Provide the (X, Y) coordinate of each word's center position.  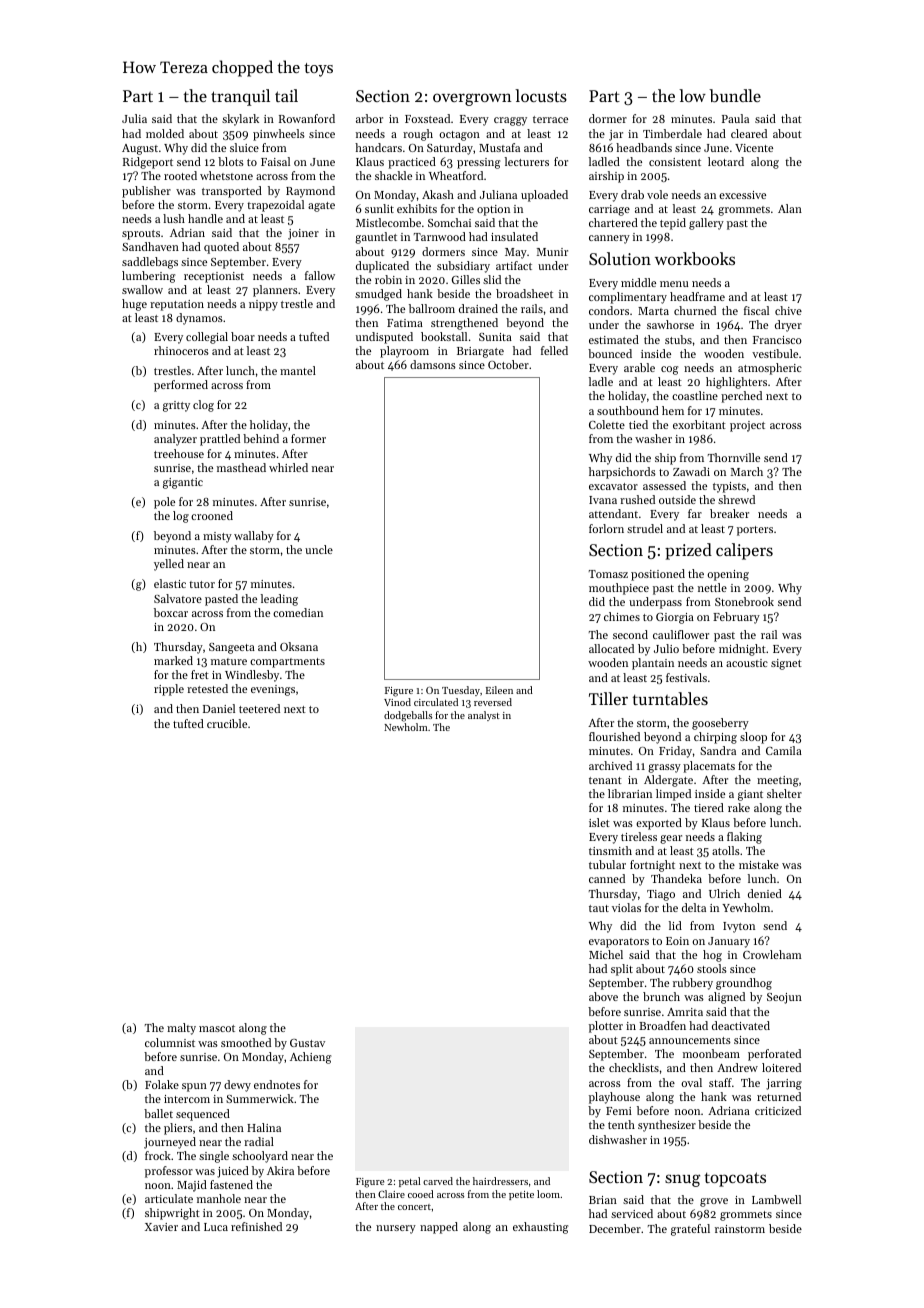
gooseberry (720, 724)
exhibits (417, 208)
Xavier (161, 1227)
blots (231, 161)
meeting (778, 781)
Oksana (299, 646)
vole (657, 194)
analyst (484, 716)
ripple (169, 690)
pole (164, 503)
